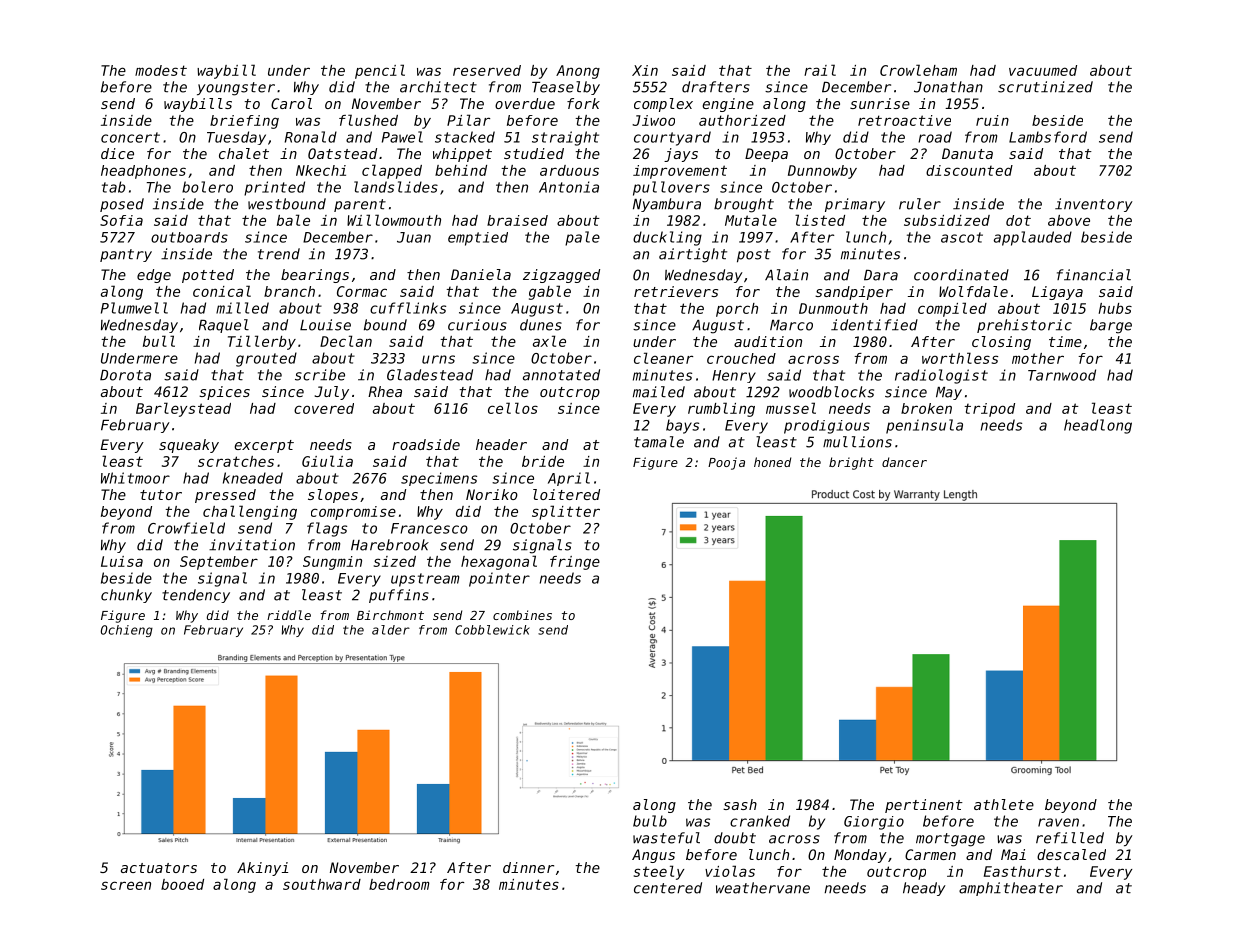  What do you see at coordinates (399, 884) in the document?
I see `bedroom` at bounding box center [399, 884].
